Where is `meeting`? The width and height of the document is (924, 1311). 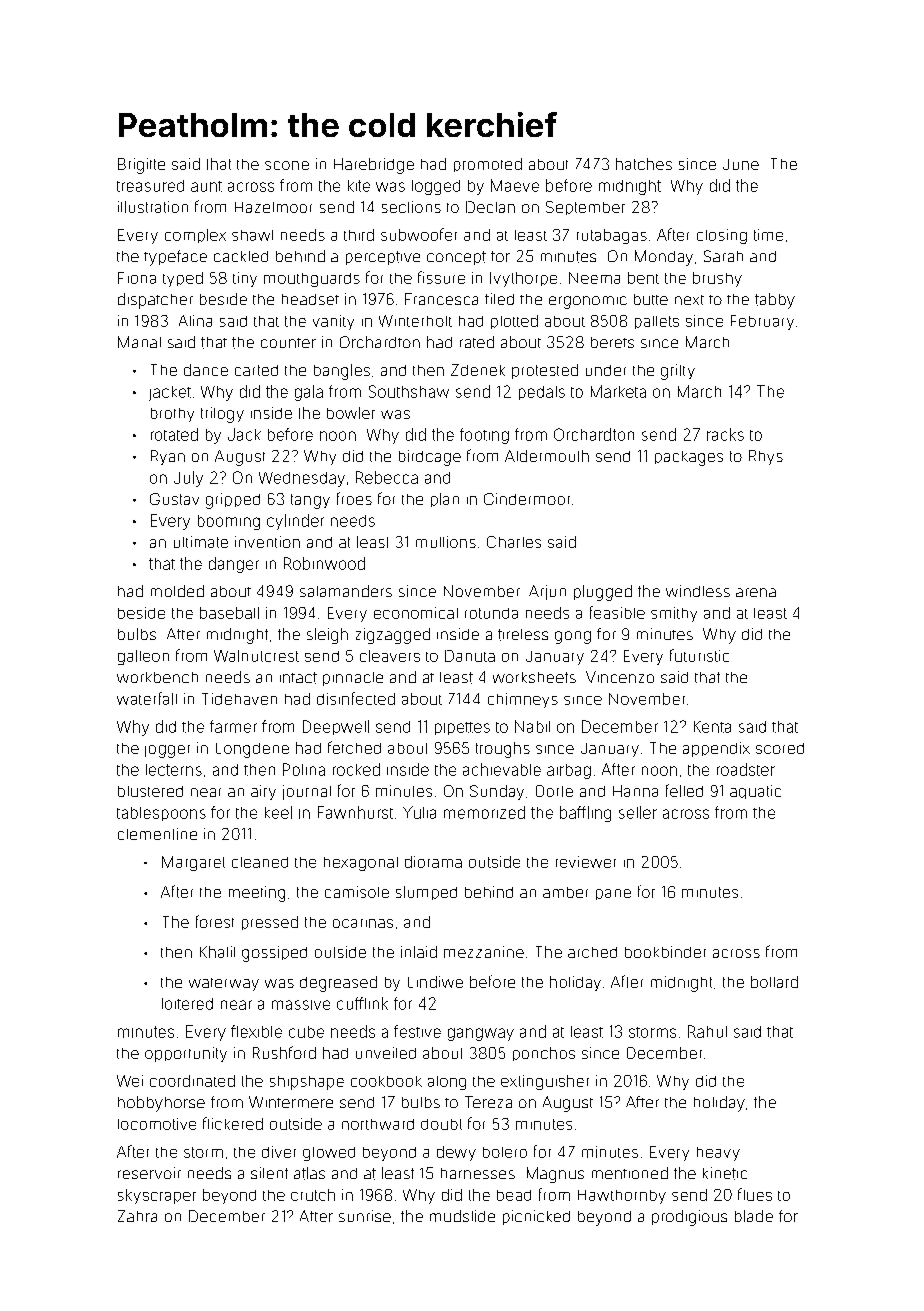
meeting is located at coordinates (257, 894).
